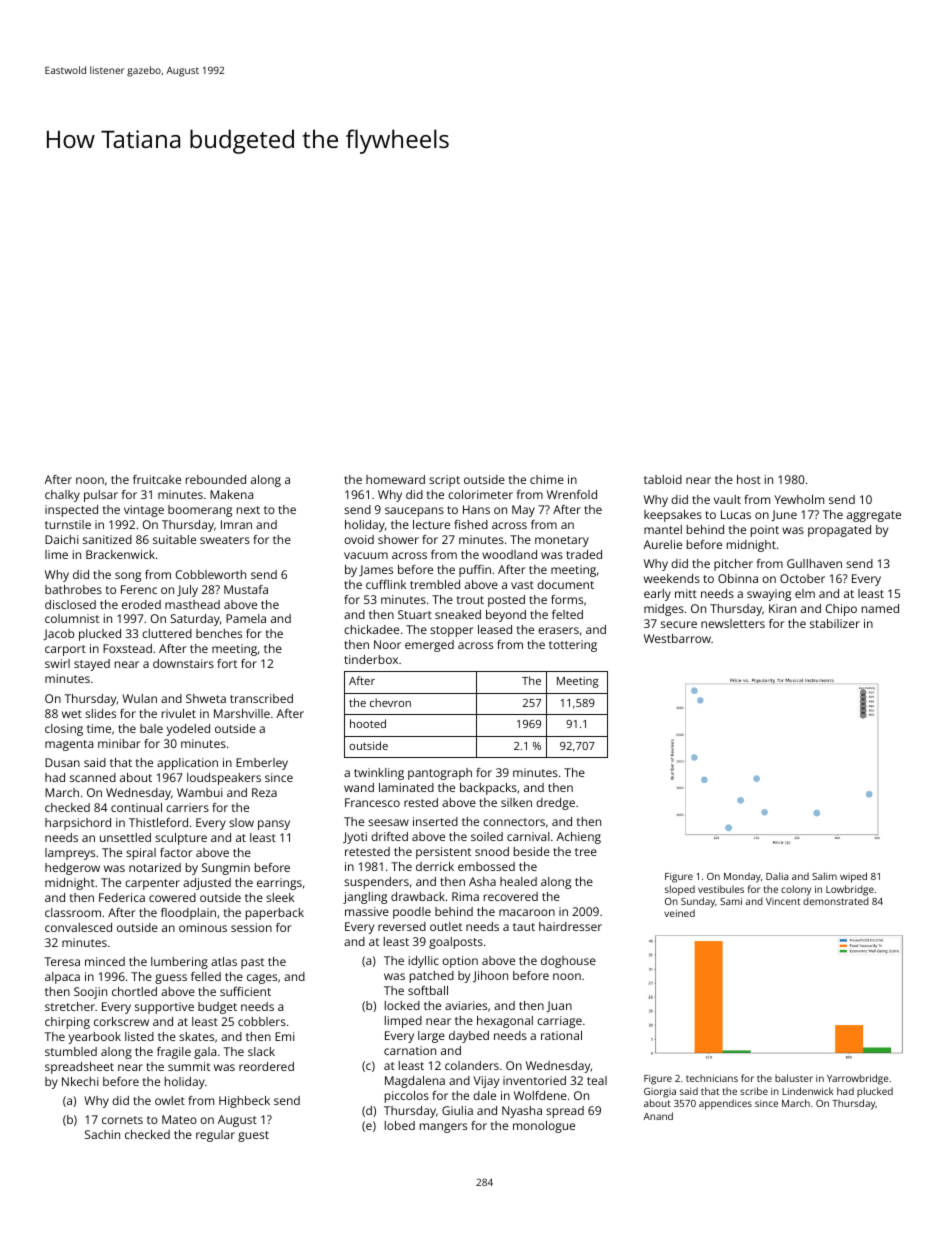 The height and width of the page is (1233, 952). I want to click on backpacks, so click(488, 789).
